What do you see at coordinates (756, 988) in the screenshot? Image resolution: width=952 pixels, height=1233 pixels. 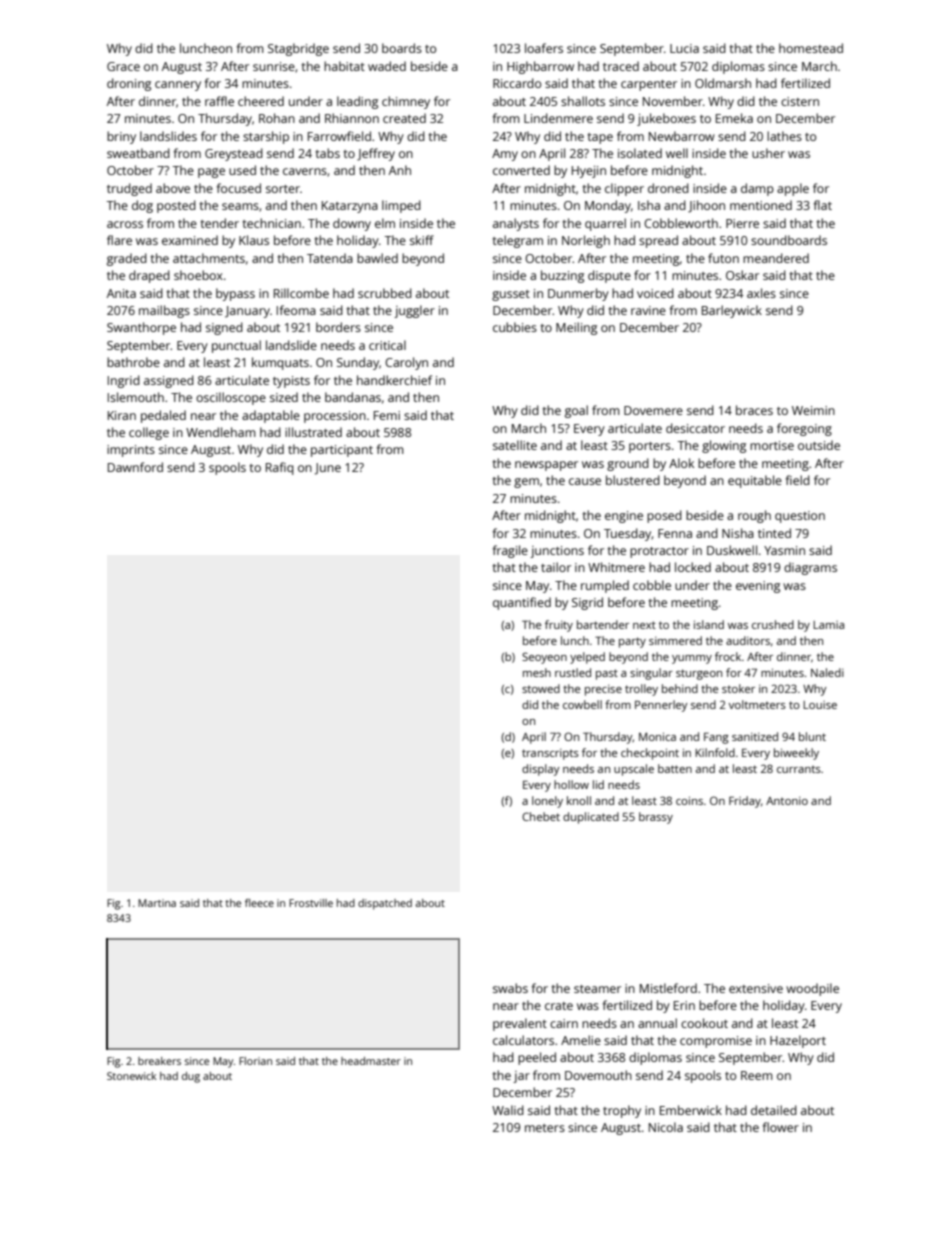 I see `extensive` at bounding box center [756, 988].
